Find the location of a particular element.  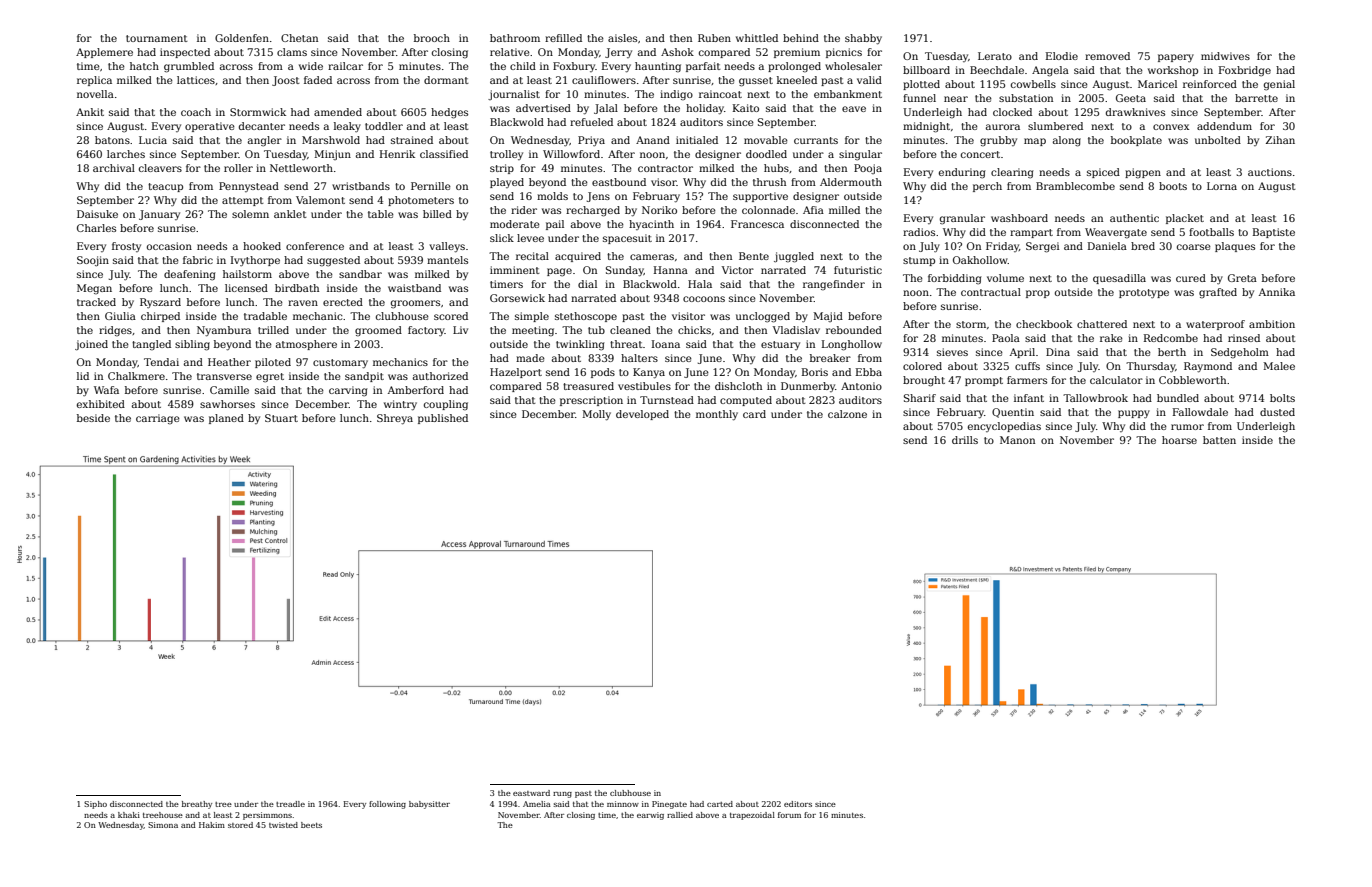

child is located at coordinates (523, 66).
